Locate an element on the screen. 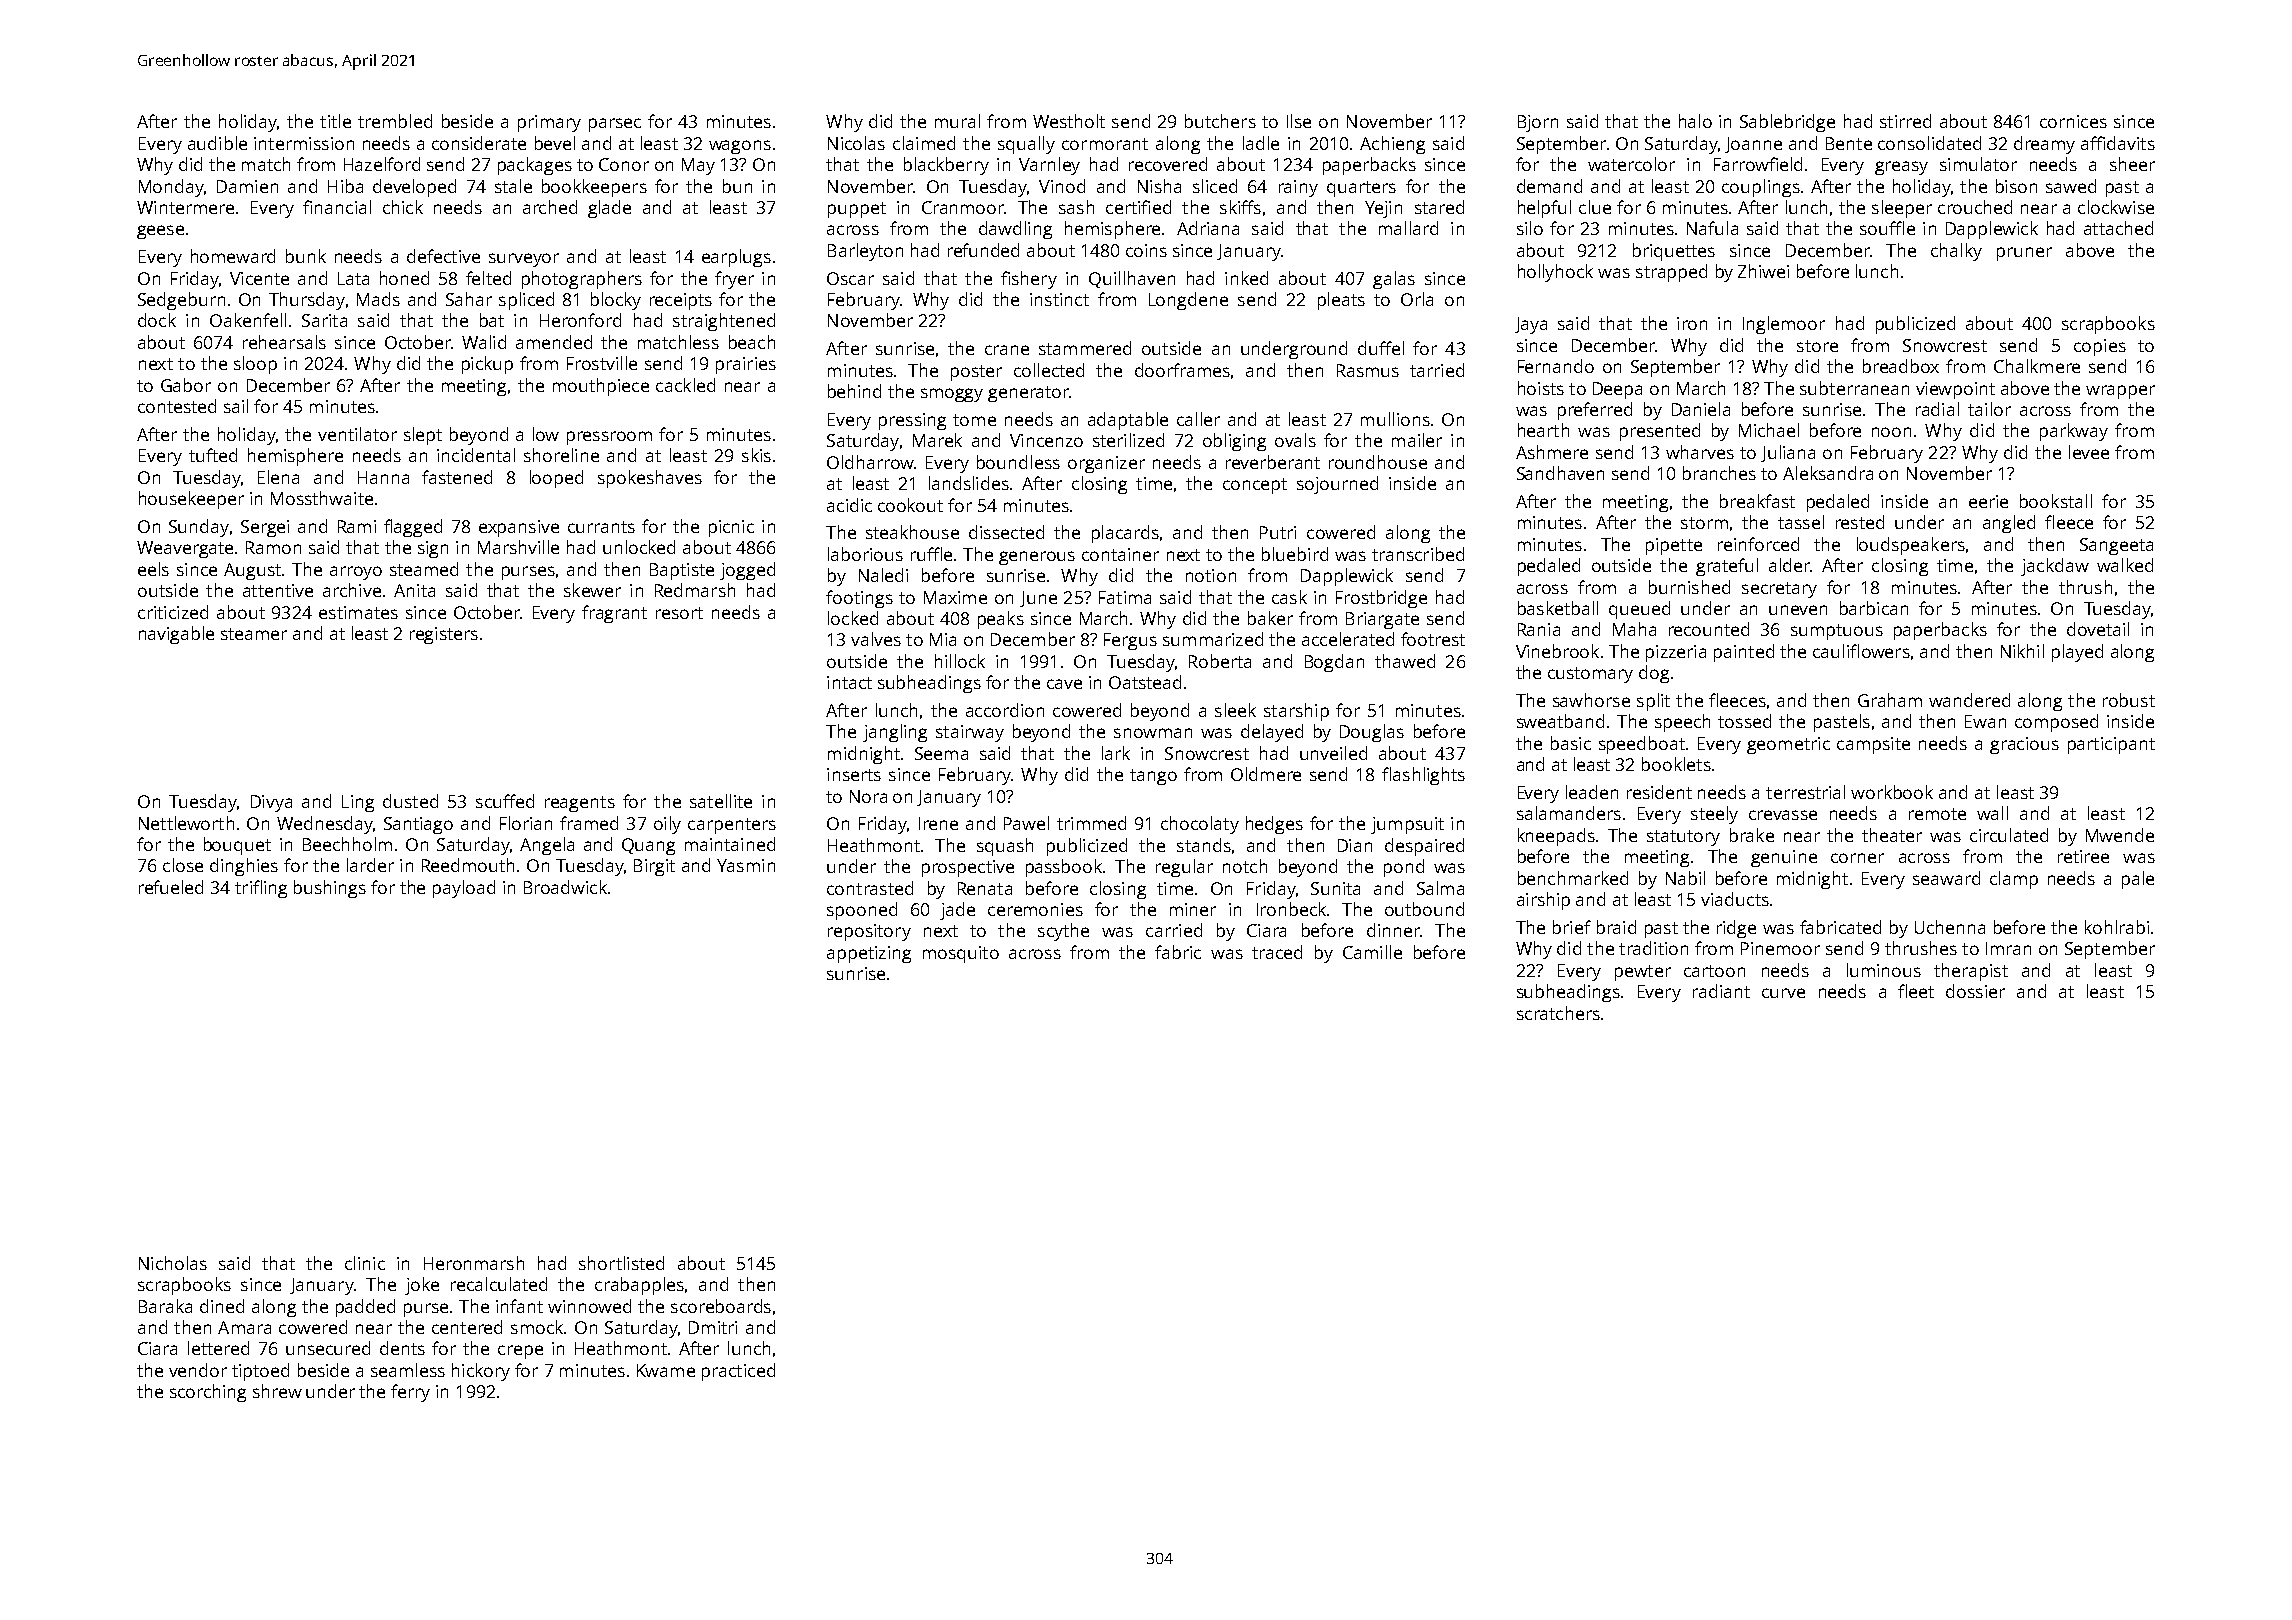 This screenshot has height=1620, width=2292. navigable is located at coordinates (176, 635).
